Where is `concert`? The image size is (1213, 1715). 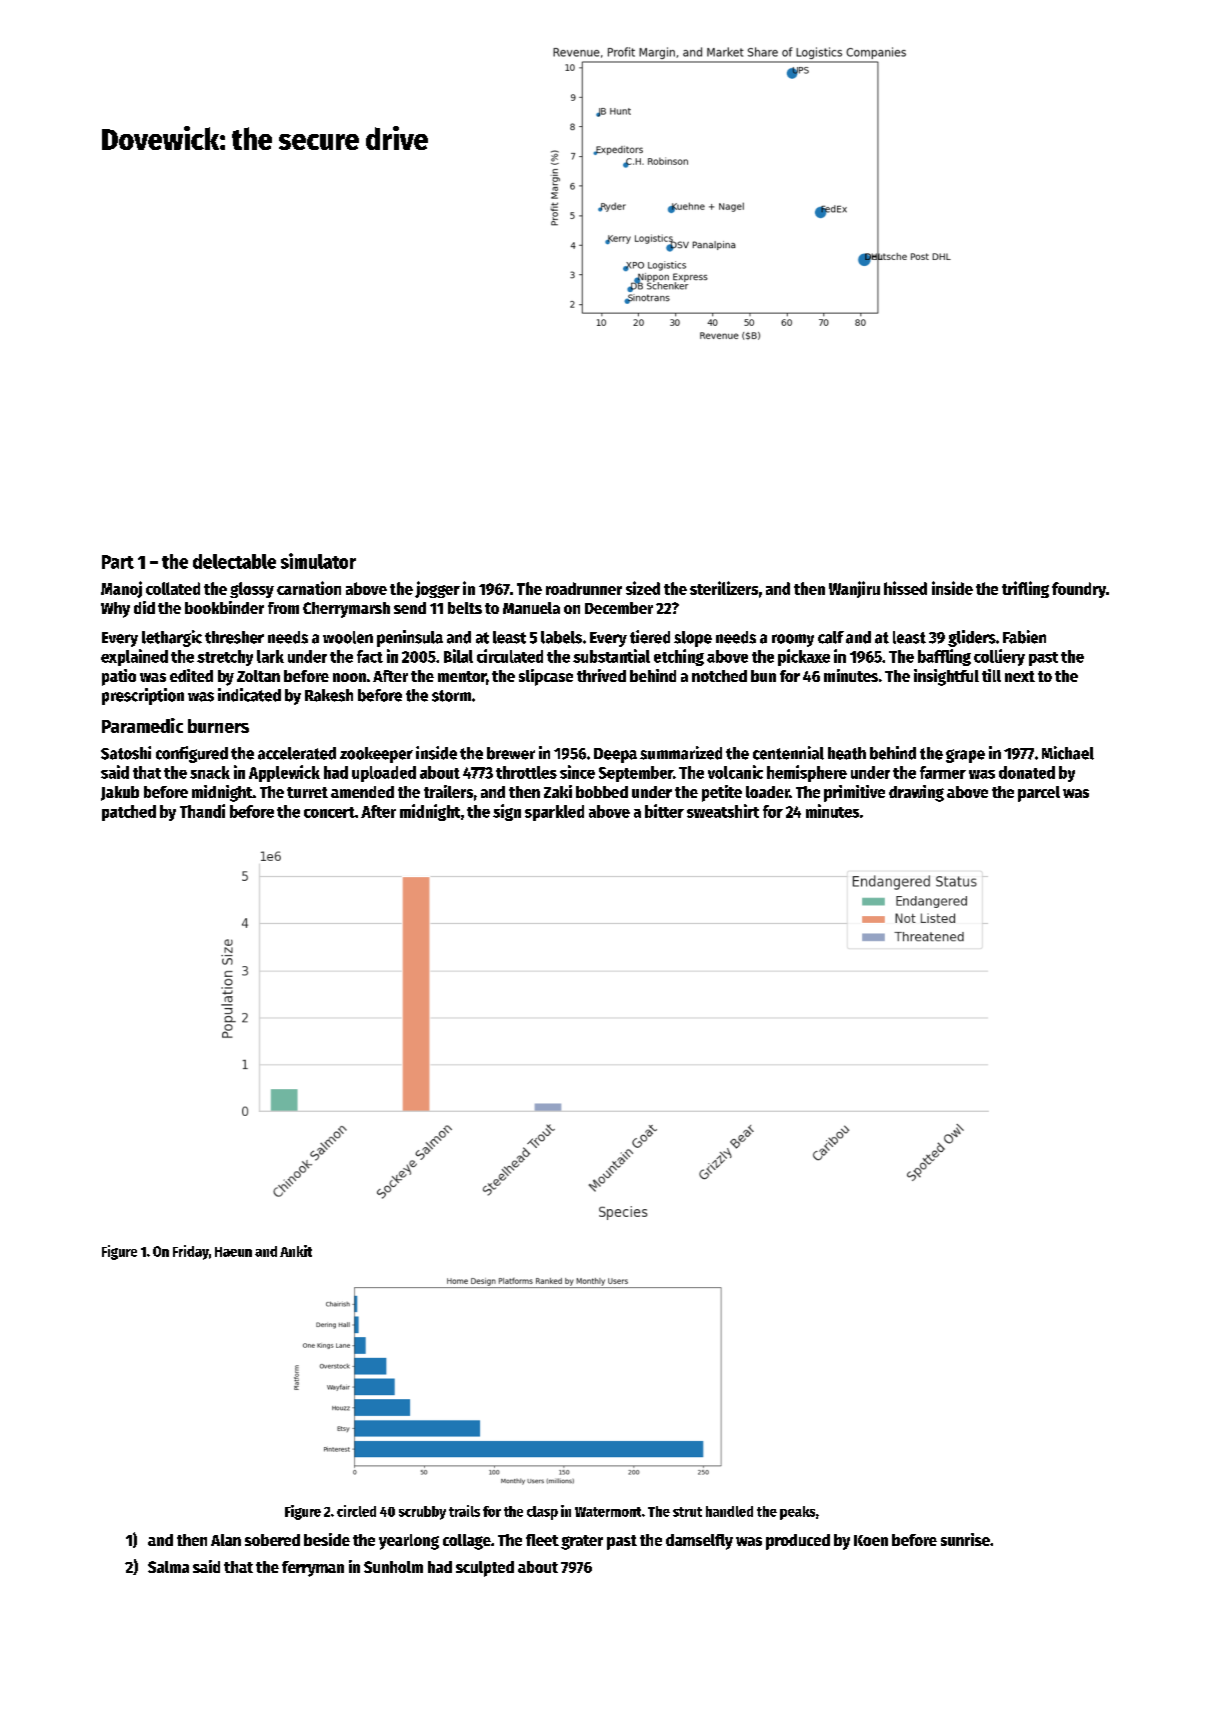
concert is located at coordinates (329, 812).
